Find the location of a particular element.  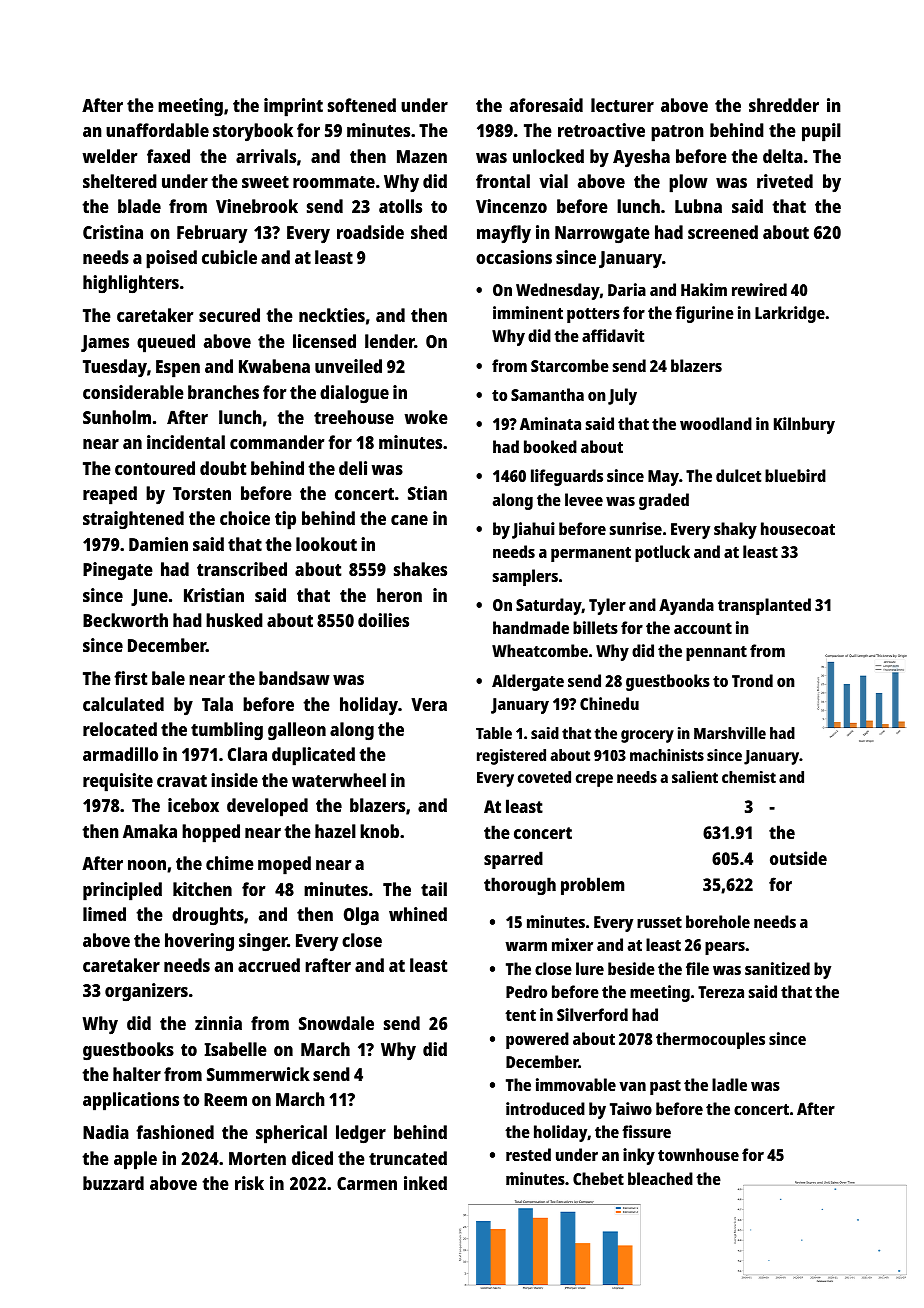

delta is located at coordinates (783, 156).
